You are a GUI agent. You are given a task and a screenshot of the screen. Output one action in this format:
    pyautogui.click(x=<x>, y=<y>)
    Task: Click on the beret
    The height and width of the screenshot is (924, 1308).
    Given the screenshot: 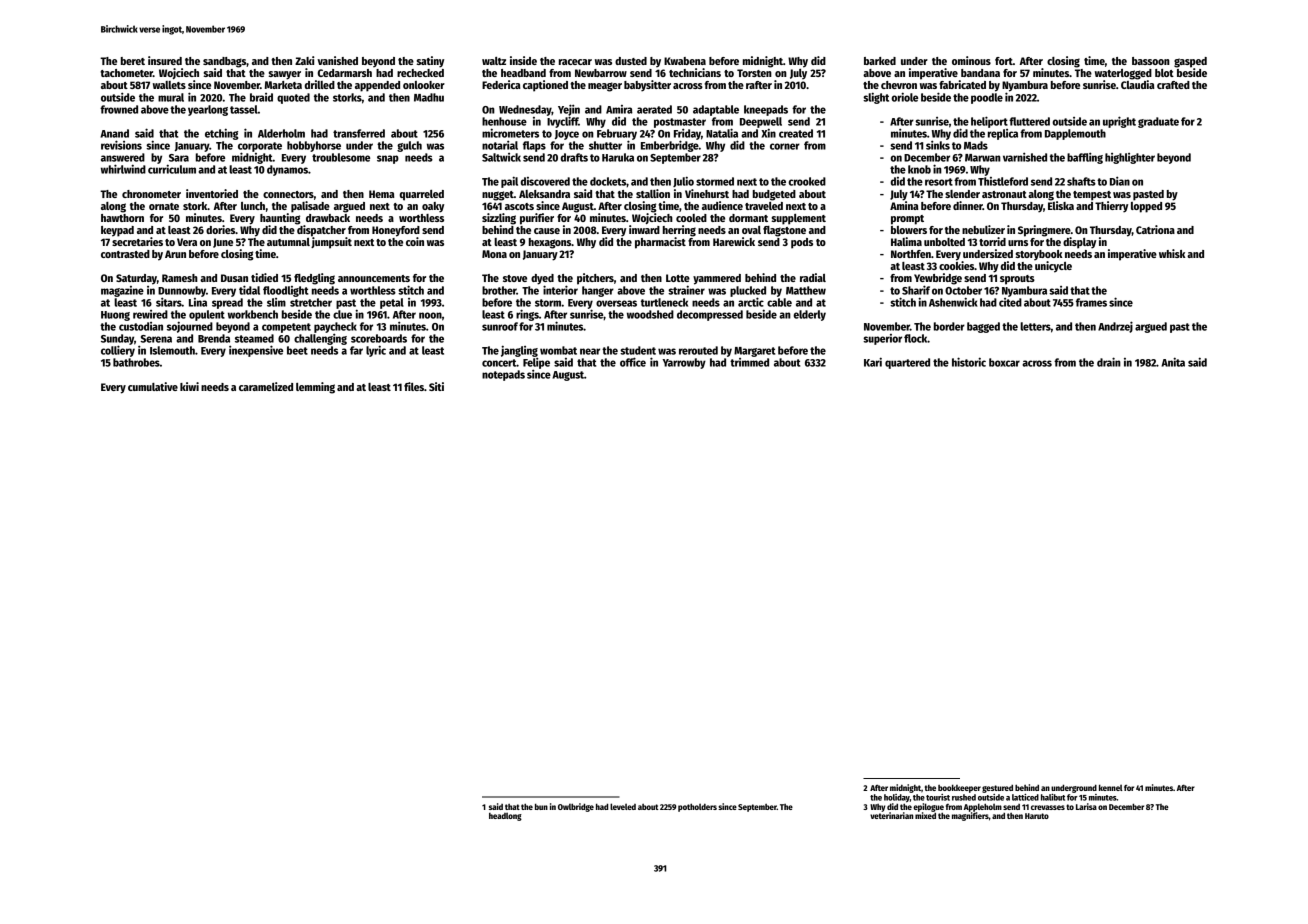 What is the action you would take?
    pyautogui.click(x=133, y=61)
